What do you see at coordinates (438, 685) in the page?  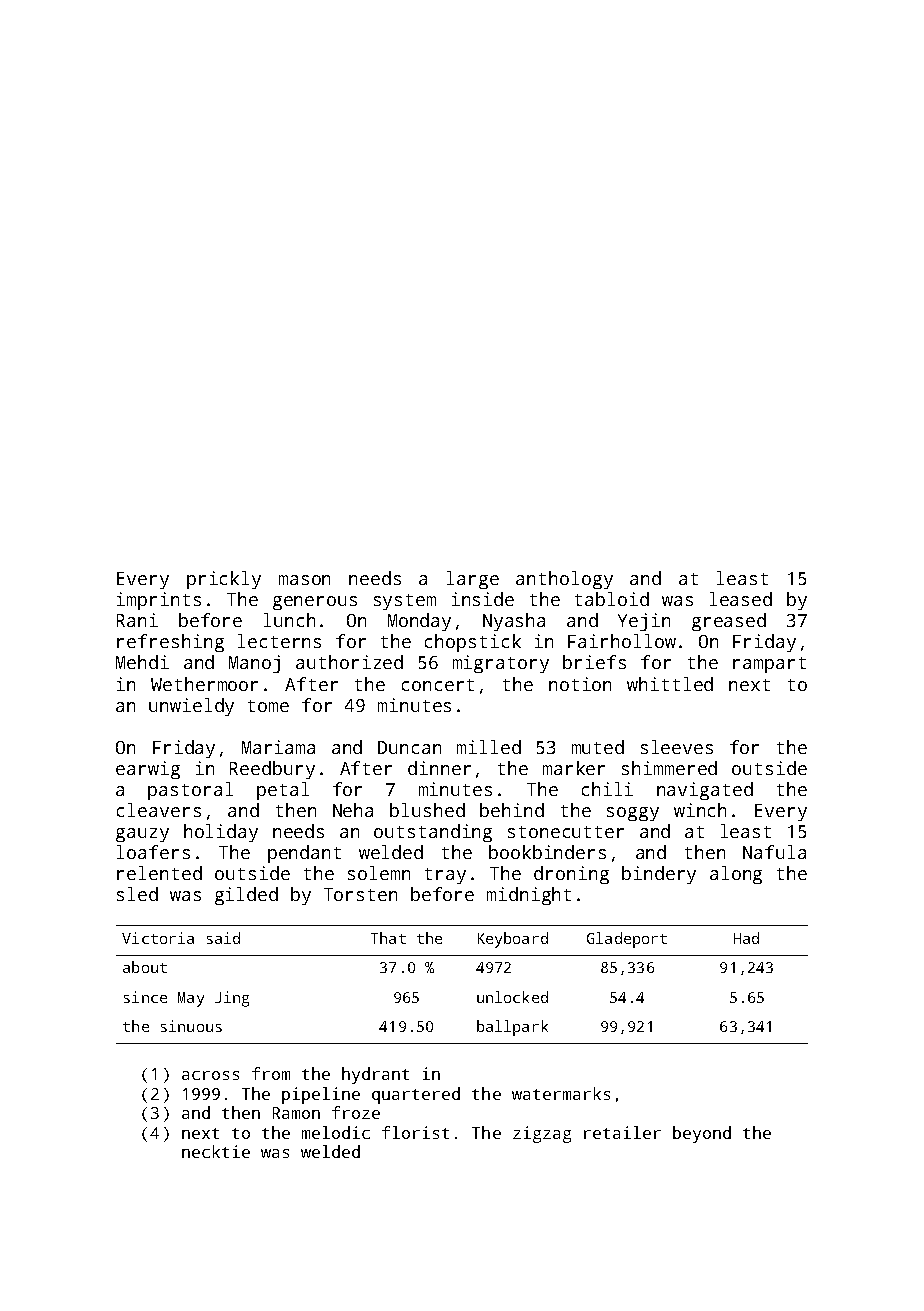 I see `concert` at bounding box center [438, 685].
